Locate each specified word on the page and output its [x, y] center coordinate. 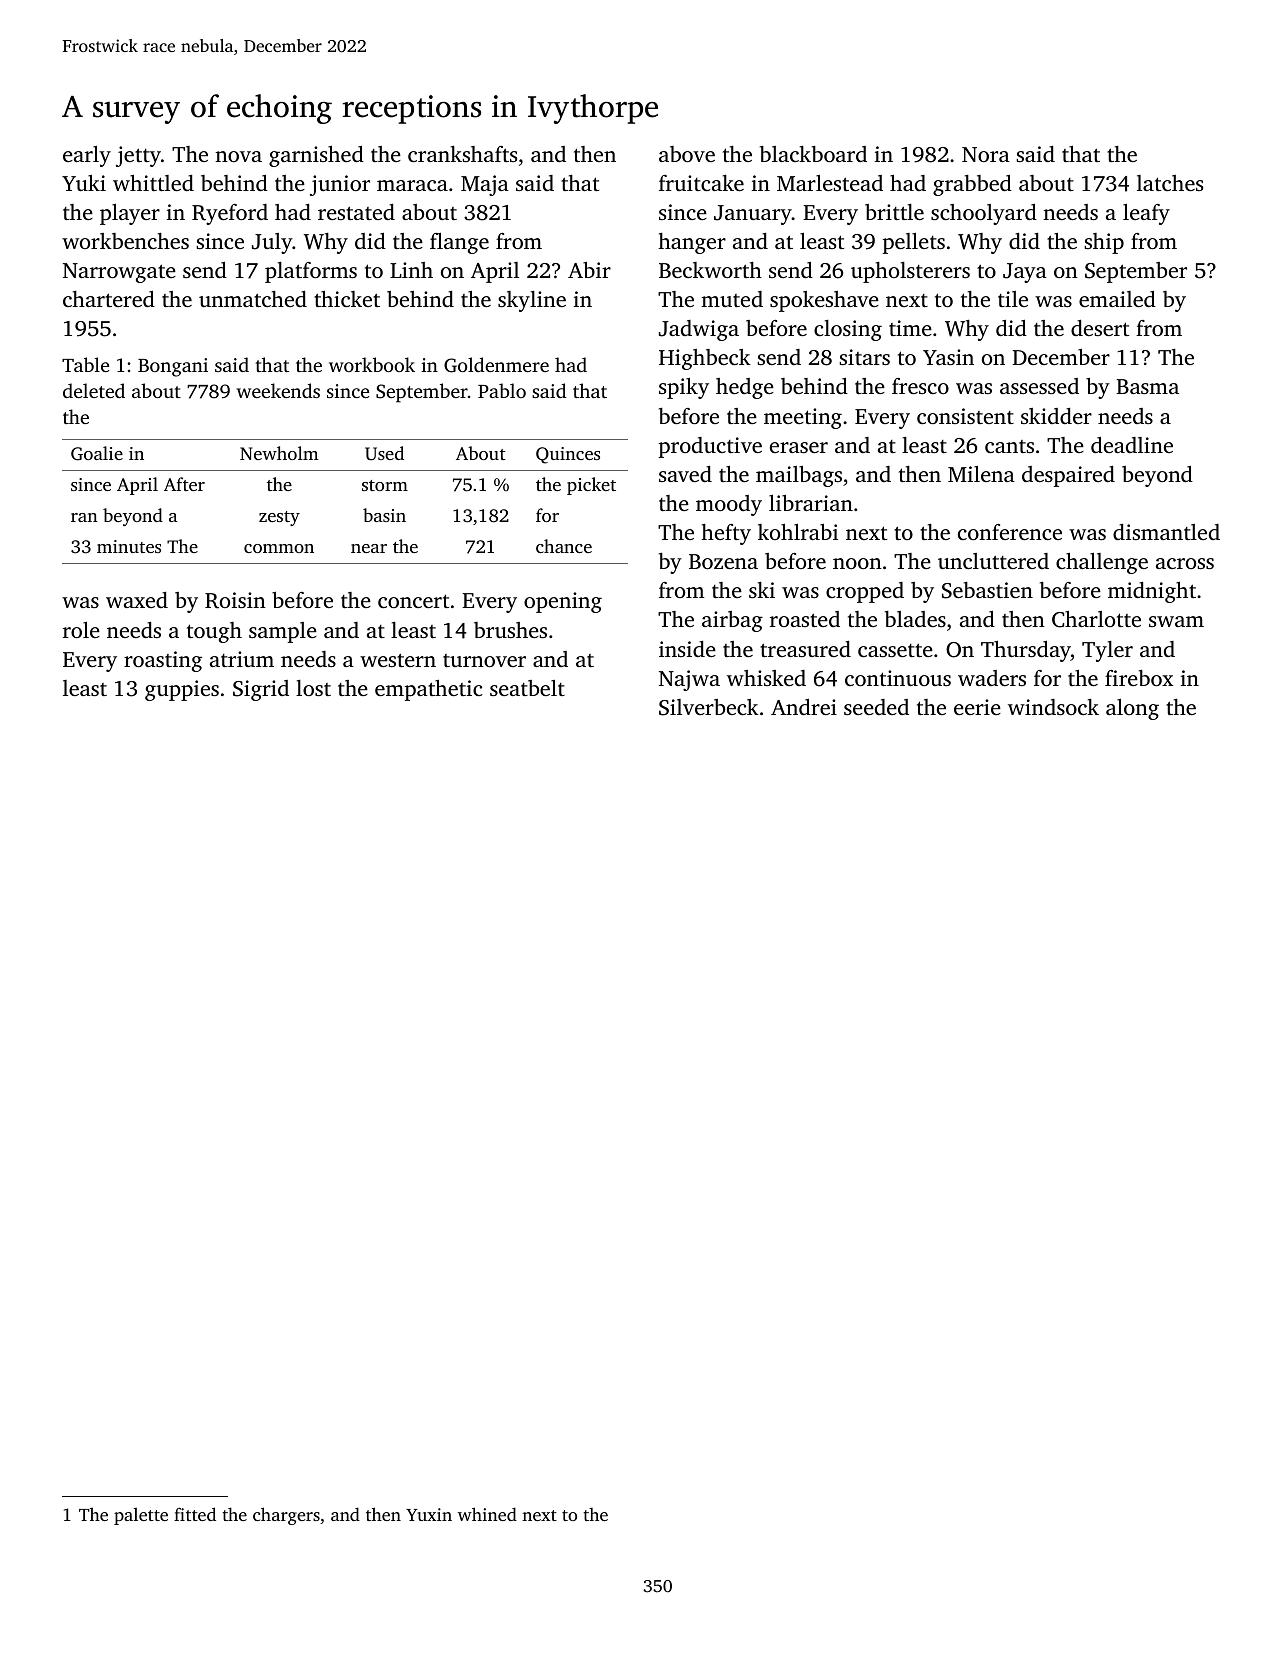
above [687, 154]
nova [238, 156]
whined [487, 1514]
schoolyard [984, 214]
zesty [279, 518]
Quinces [568, 455]
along [1132, 709]
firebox [1139, 678]
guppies [182, 690]
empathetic [429, 690]
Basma [1147, 386]
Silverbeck [709, 707]
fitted [195, 1514]
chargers [286, 1516]
